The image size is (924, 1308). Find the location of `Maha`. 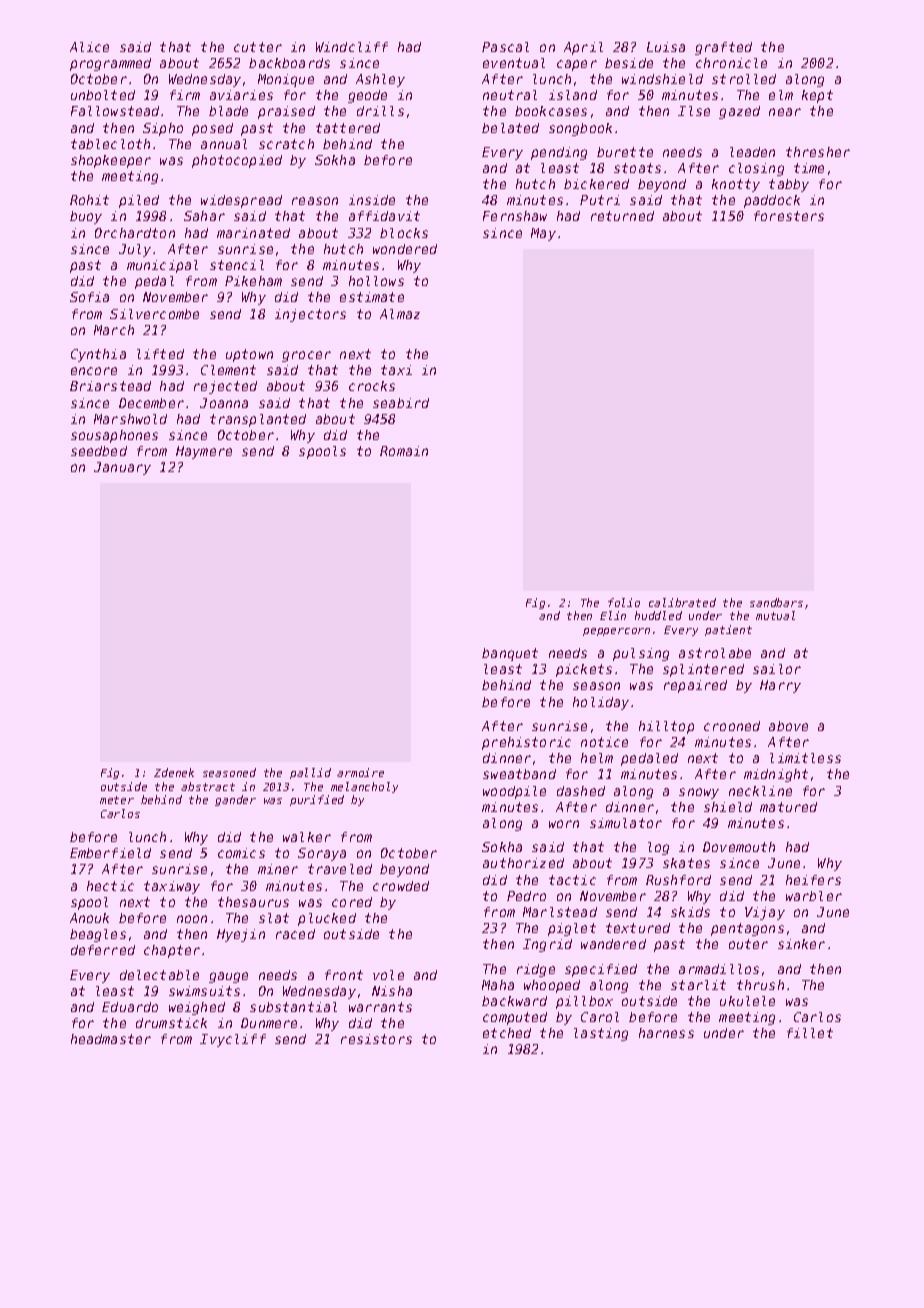

Maha is located at coordinates (498, 985).
